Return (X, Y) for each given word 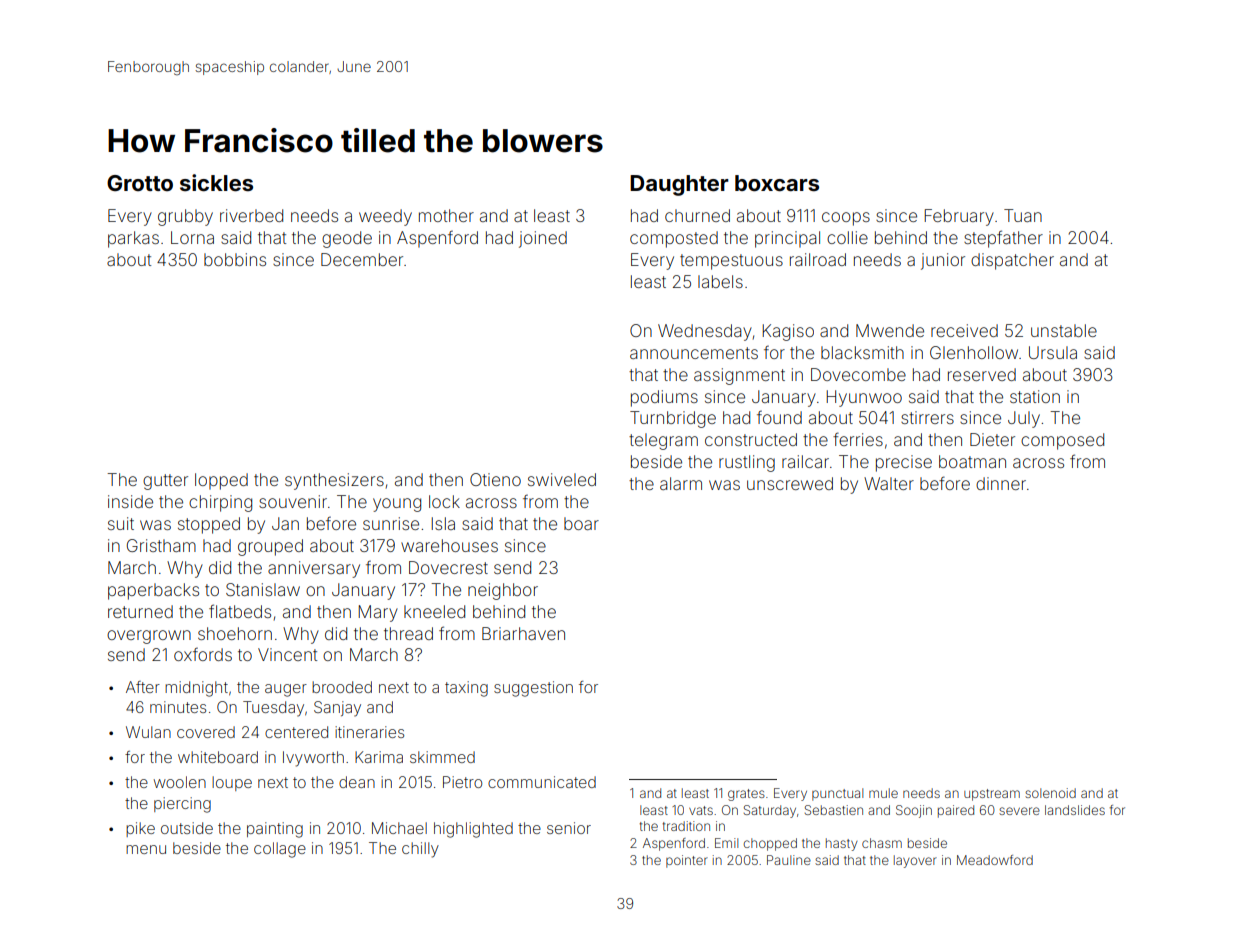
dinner (1001, 483)
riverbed (251, 215)
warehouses (449, 545)
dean (357, 782)
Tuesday (273, 709)
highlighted (473, 830)
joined (543, 239)
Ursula (1053, 352)
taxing (466, 689)
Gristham (161, 545)
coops (846, 219)
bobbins (235, 259)
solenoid (1050, 793)
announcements (694, 353)
